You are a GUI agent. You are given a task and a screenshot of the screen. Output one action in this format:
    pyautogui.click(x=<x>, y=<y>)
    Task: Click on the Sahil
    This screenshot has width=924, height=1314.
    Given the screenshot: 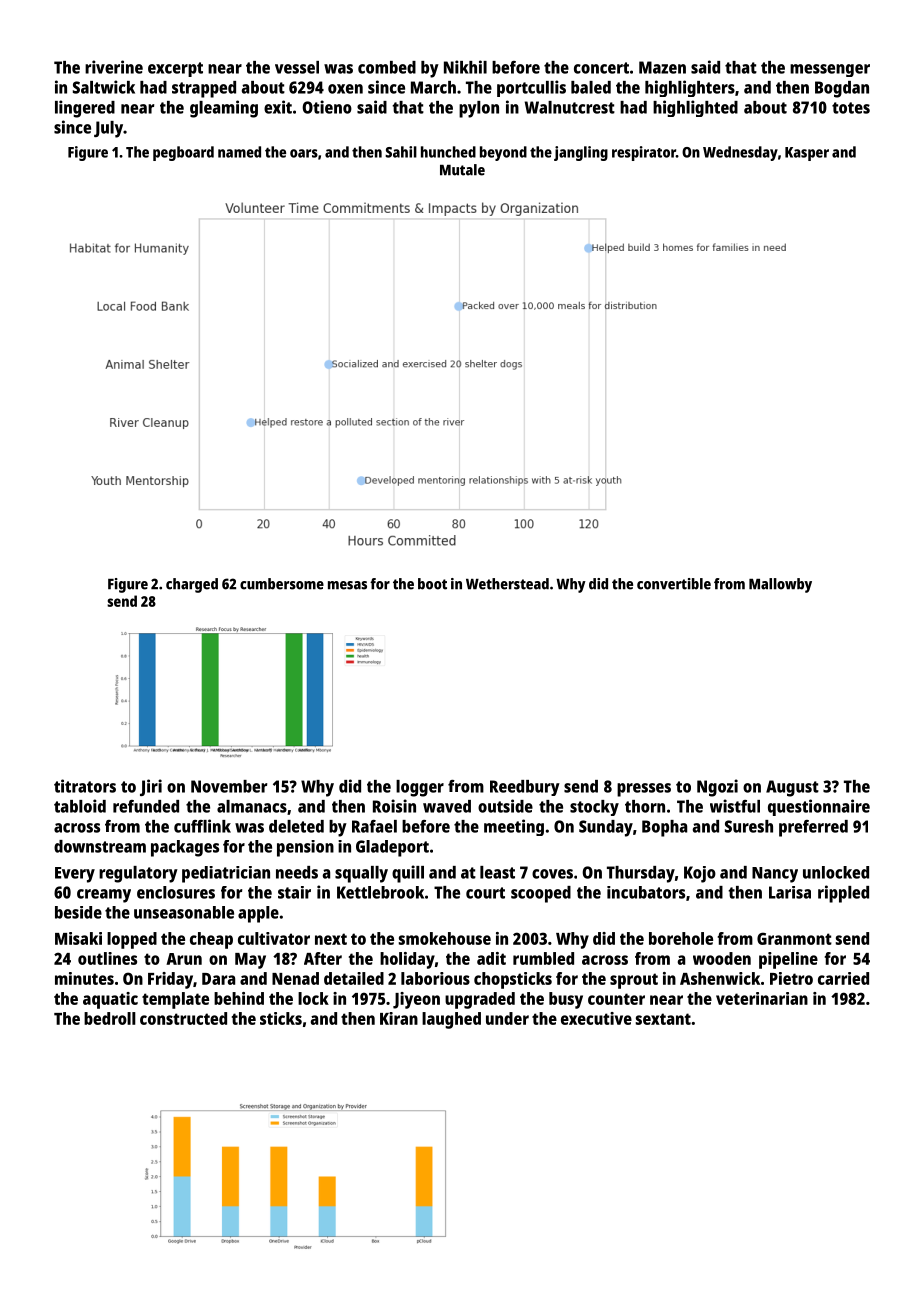 What is the action you would take?
    pyautogui.click(x=401, y=152)
